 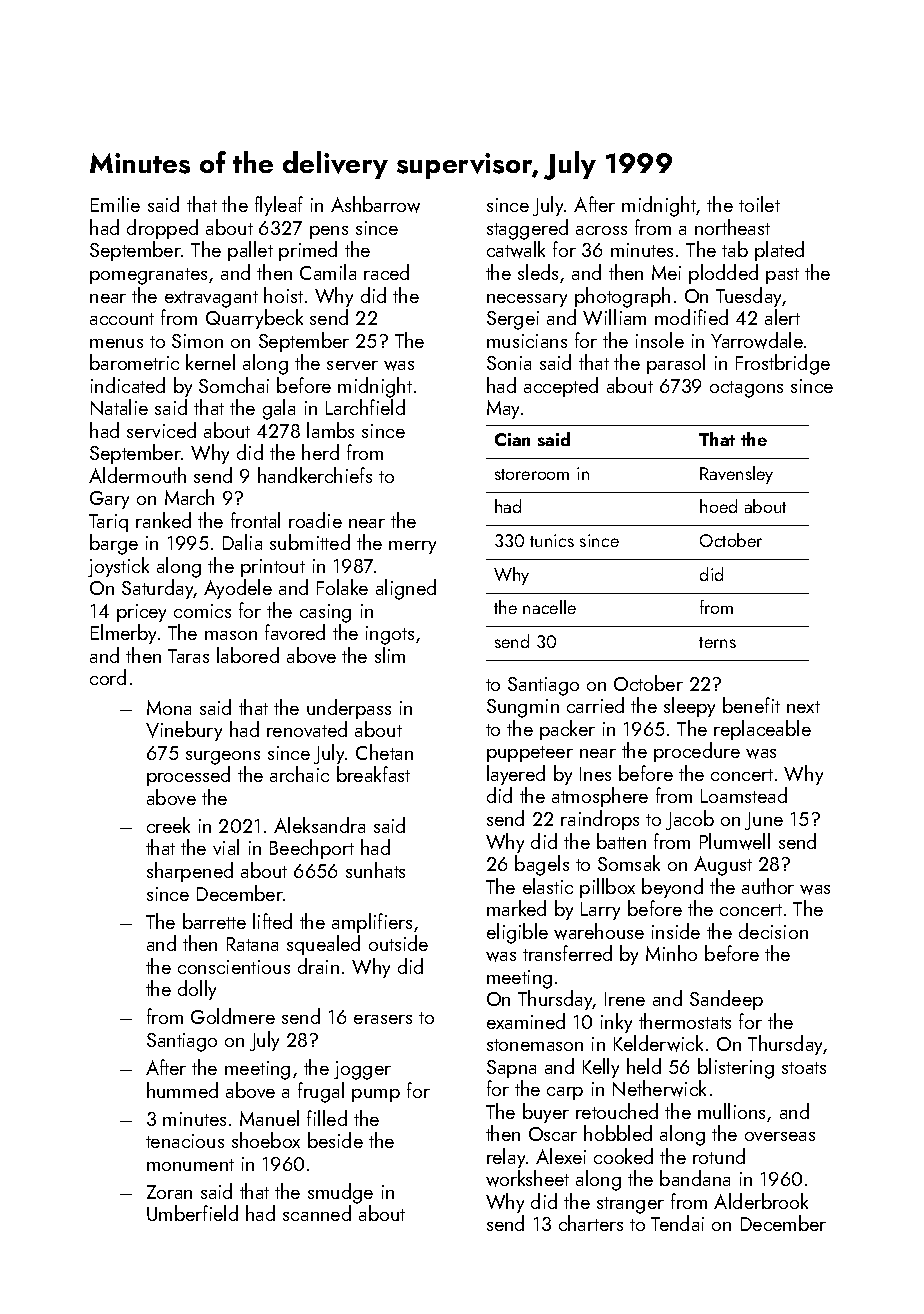 I want to click on Ayodele, so click(x=238, y=589).
